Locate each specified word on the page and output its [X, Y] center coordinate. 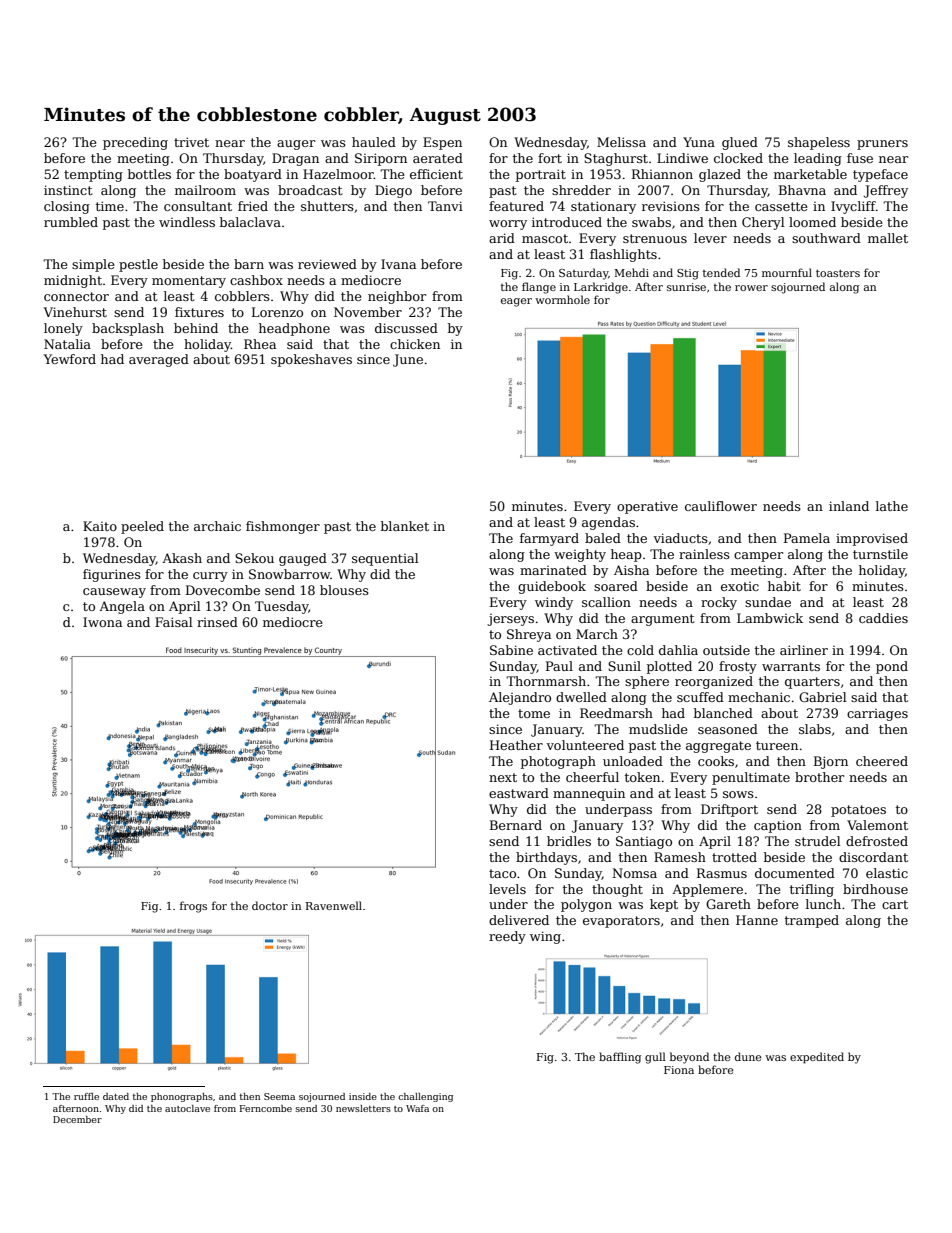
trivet [191, 142]
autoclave [187, 1108]
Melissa [621, 142]
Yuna [699, 142]
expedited [817, 1058]
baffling [620, 1058]
